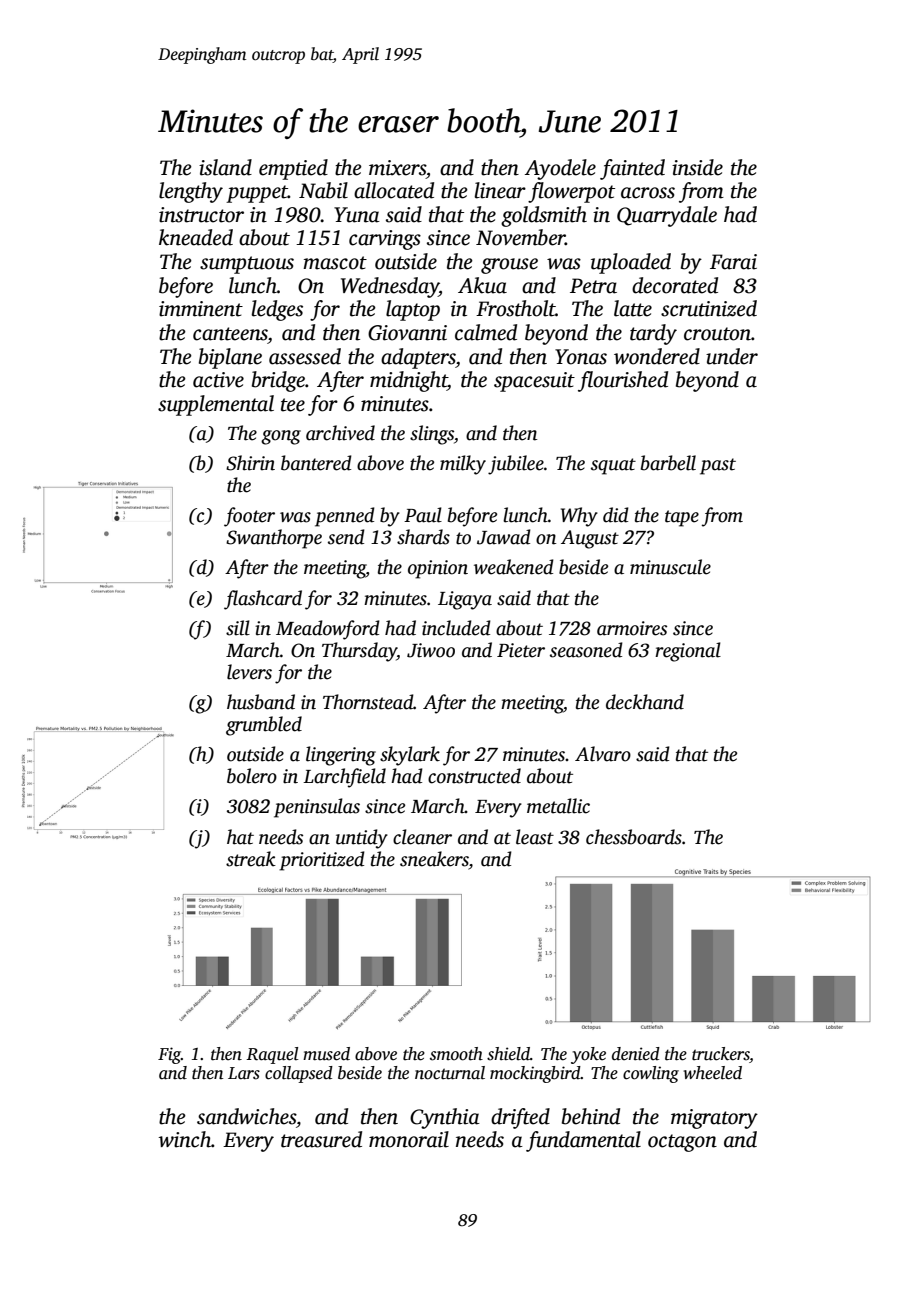 This page has width=916, height=1299. Describe the element at coordinates (335, 263) in the page. I see `mascot` at that location.
